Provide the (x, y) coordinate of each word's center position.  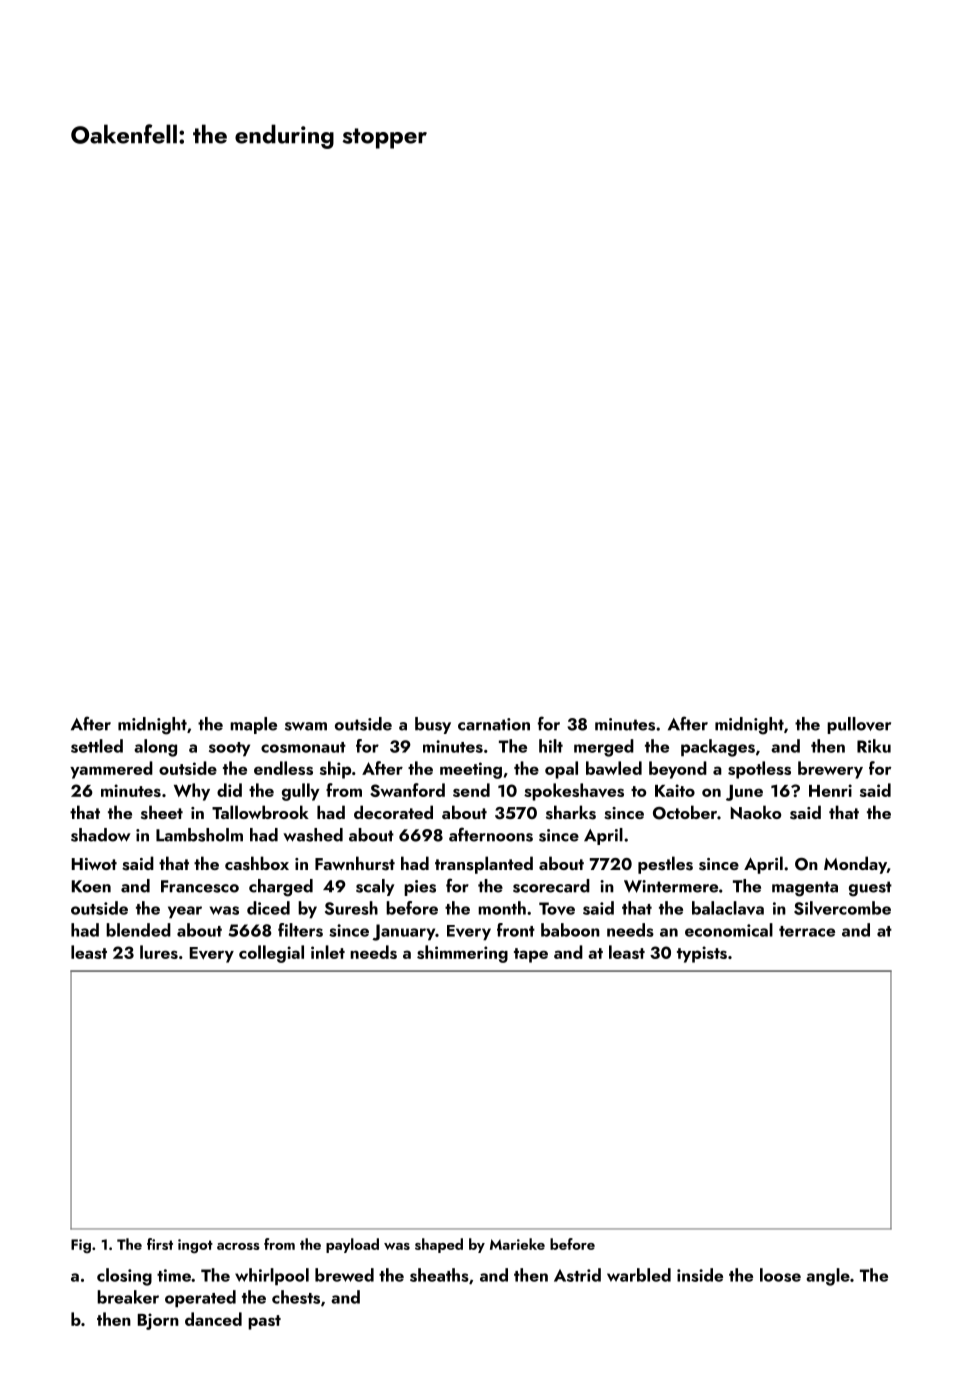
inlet (328, 952)
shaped (439, 1245)
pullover (859, 725)
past (264, 1322)
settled (97, 746)
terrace (807, 931)
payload (352, 1245)
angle (828, 1277)
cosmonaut (303, 747)
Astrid (577, 1275)
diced (268, 908)
